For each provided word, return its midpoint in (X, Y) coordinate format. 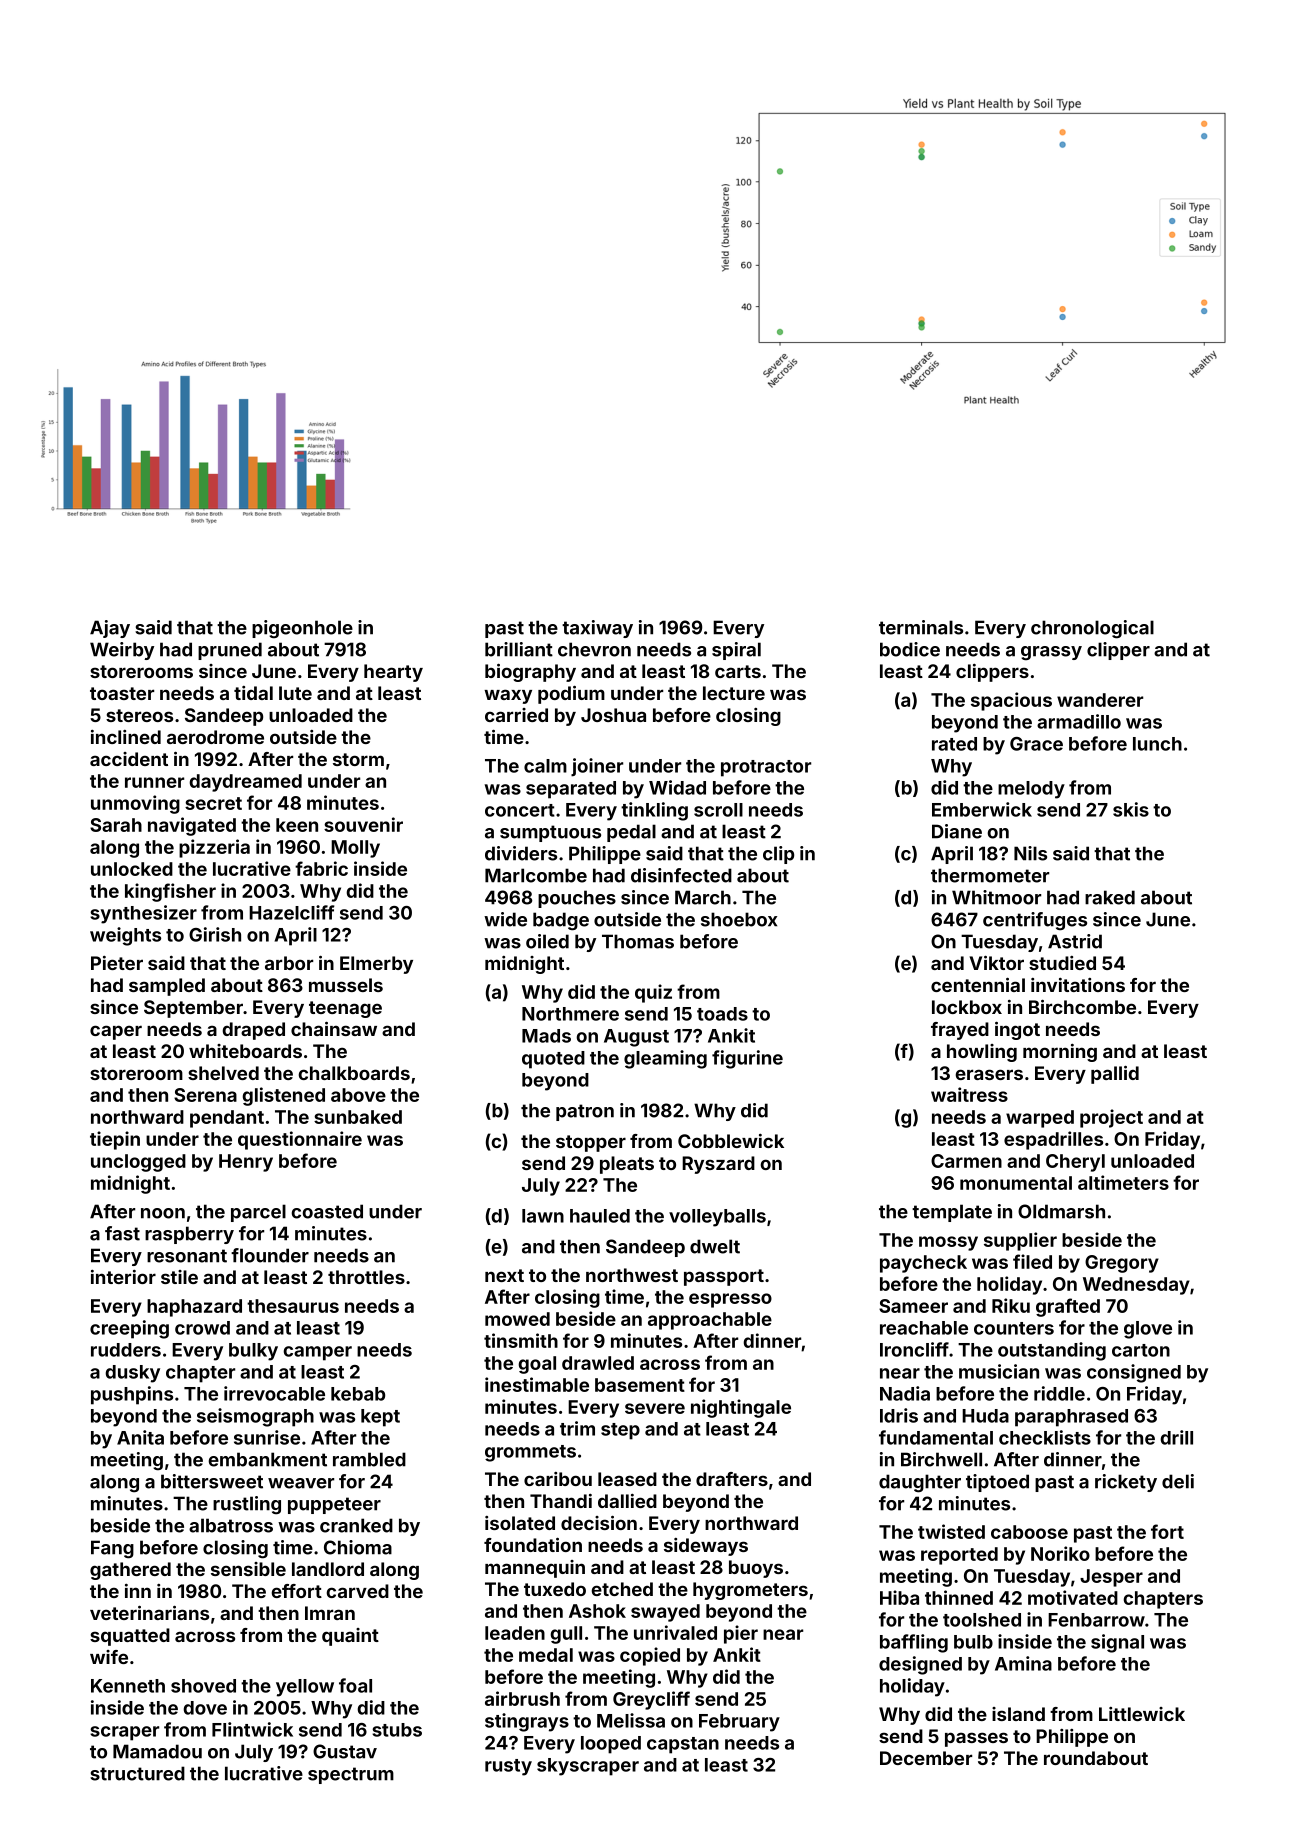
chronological (1092, 629)
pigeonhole (302, 629)
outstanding (1052, 1351)
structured (137, 1773)
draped (253, 1031)
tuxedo (555, 1589)
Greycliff (651, 1700)
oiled (547, 941)
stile (179, 1277)
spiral (736, 651)
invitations (1078, 985)
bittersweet (212, 1481)
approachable (710, 1321)
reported (959, 1556)
